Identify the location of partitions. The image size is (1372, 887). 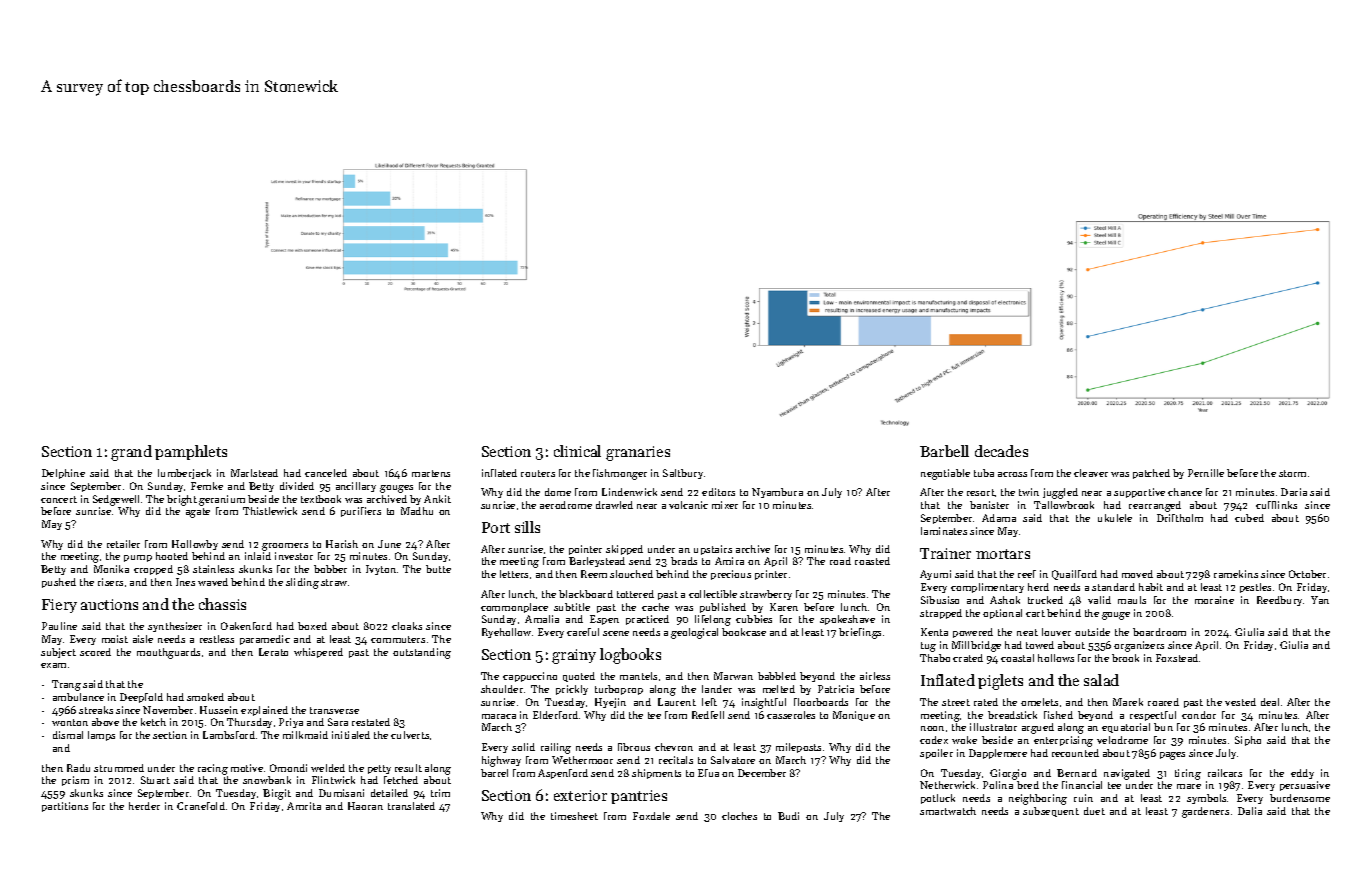
(65, 807).
